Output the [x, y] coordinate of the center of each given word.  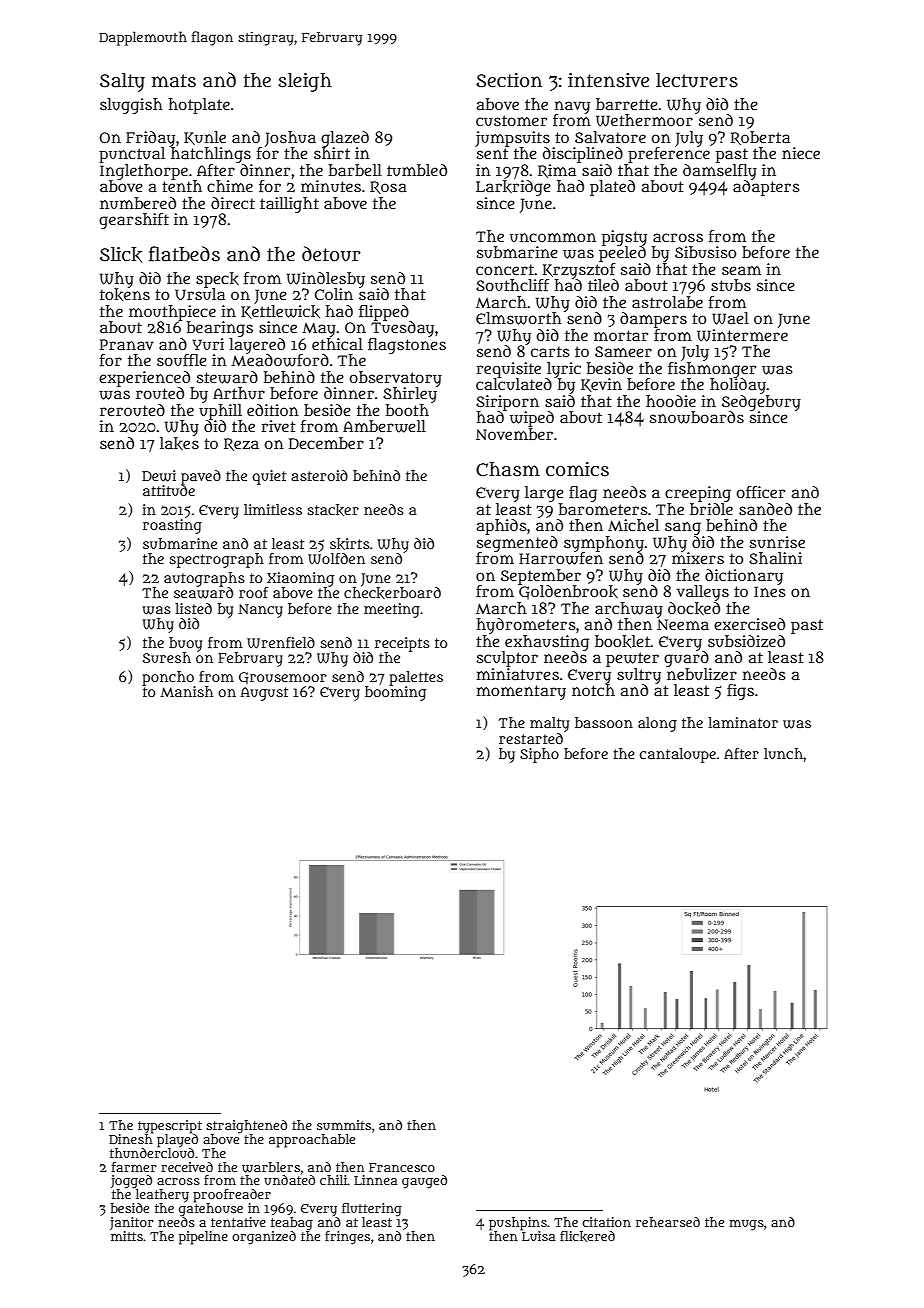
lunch [783, 753]
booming [395, 693]
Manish [186, 691]
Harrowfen [561, 558]
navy [572, 107]
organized [264, 1238]
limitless [273, 509]
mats [174, 81]
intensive [608, 80]
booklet [622, 641]
